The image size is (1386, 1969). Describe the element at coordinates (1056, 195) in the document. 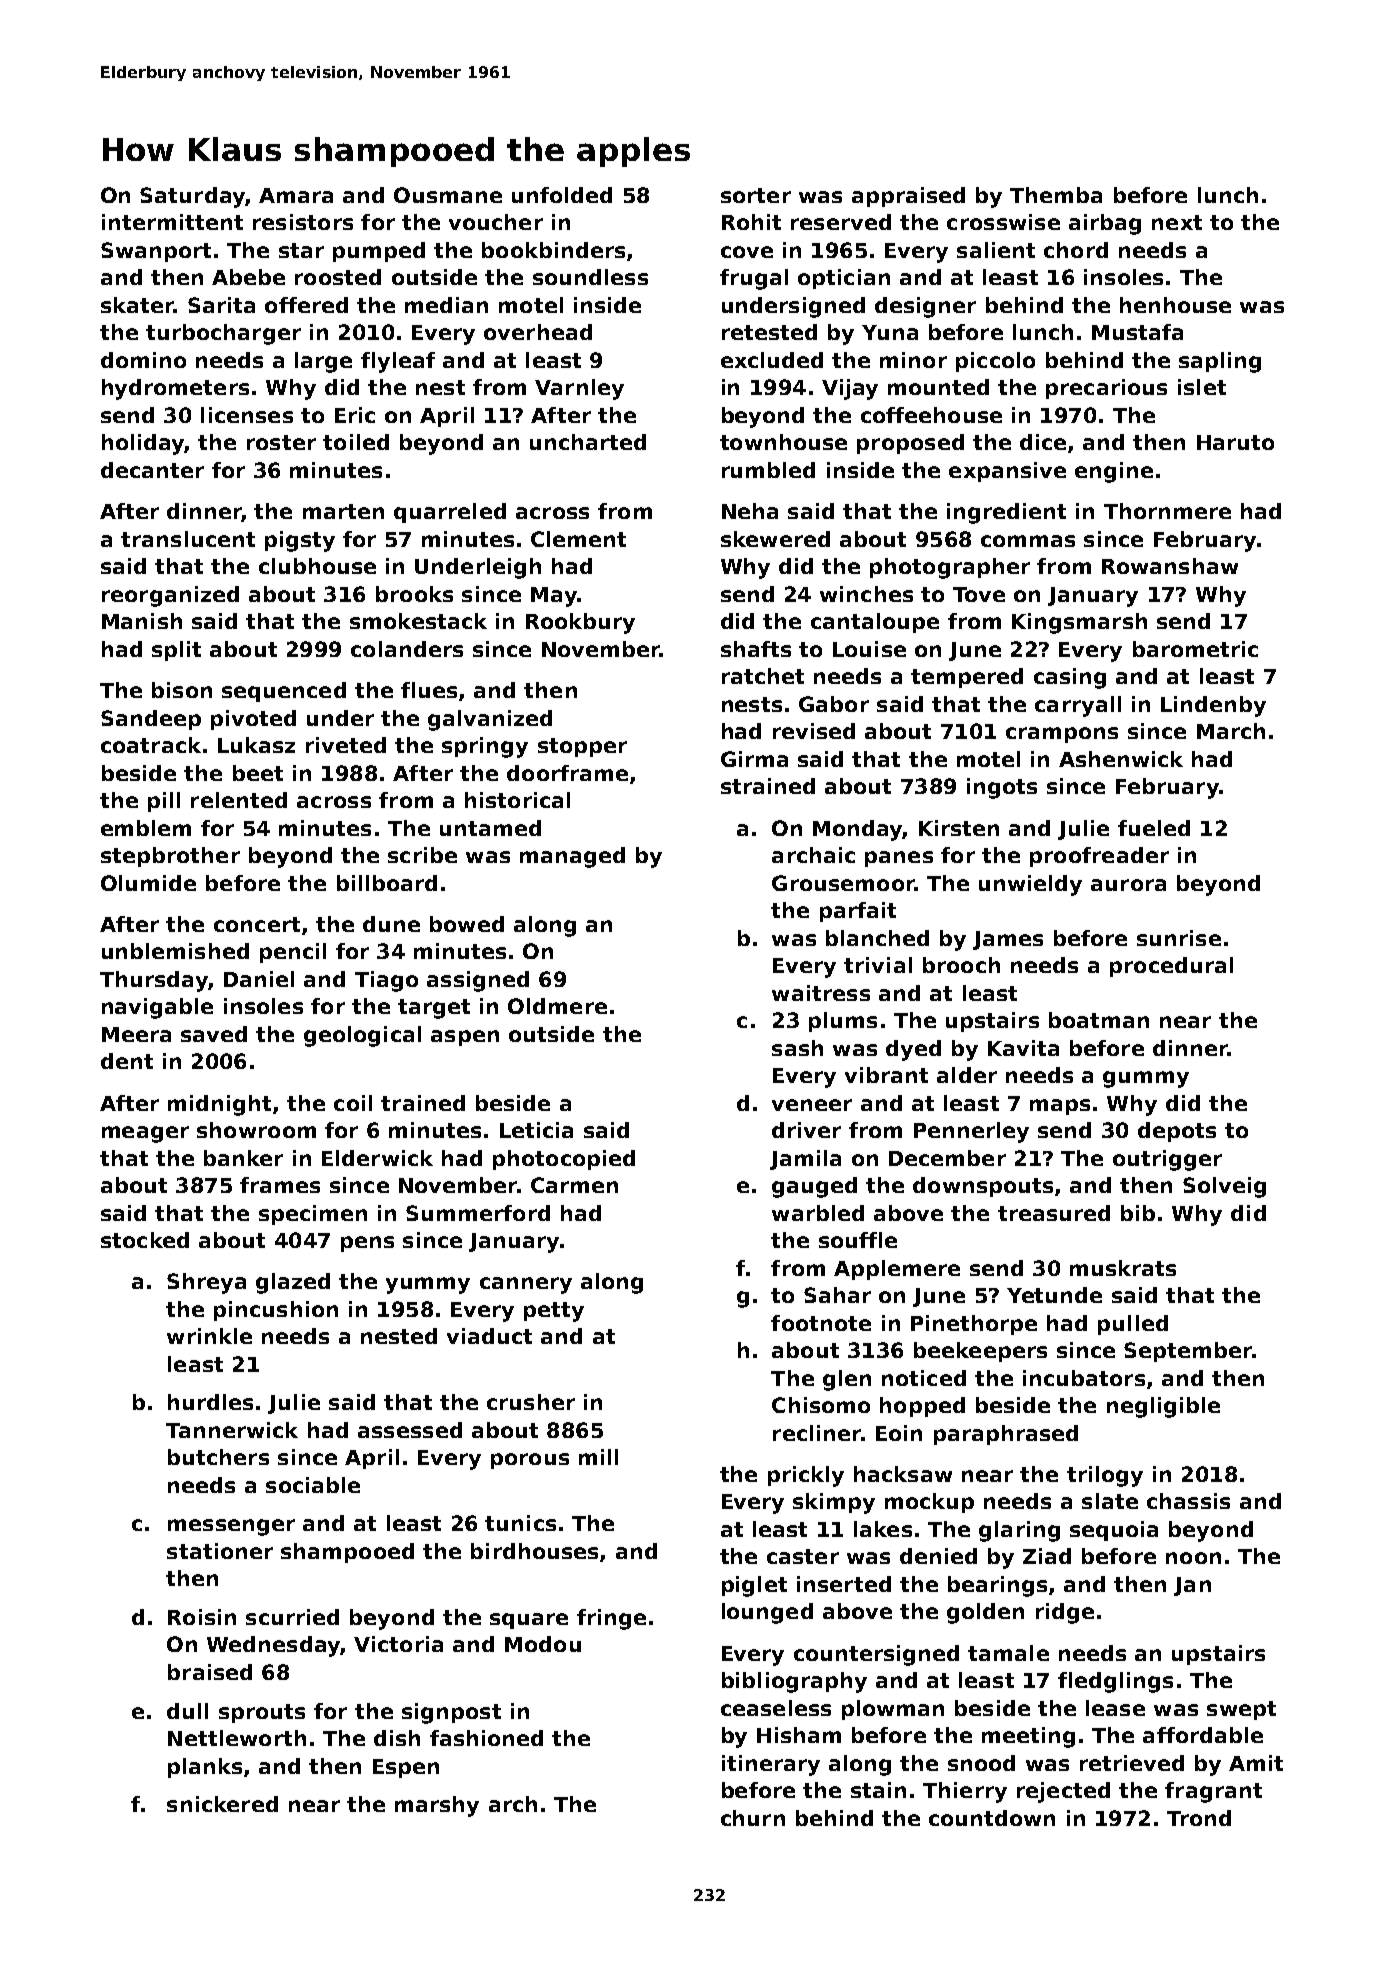

I see `Themba` at that location.
